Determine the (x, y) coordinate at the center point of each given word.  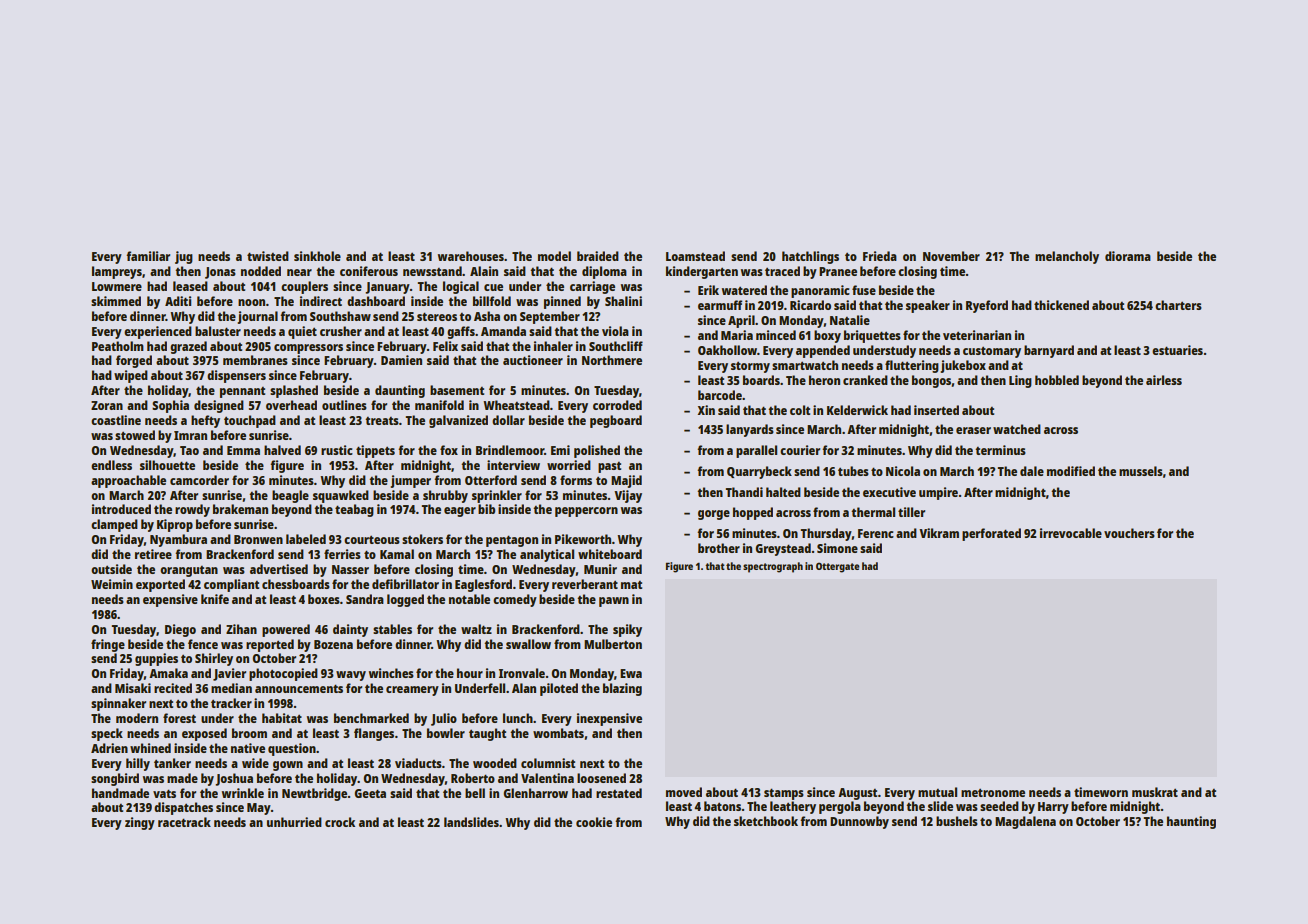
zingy (140, 823)
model (554, 256)
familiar (148, 256)
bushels (957, 821)
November (951, 256)
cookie (594, 822)
